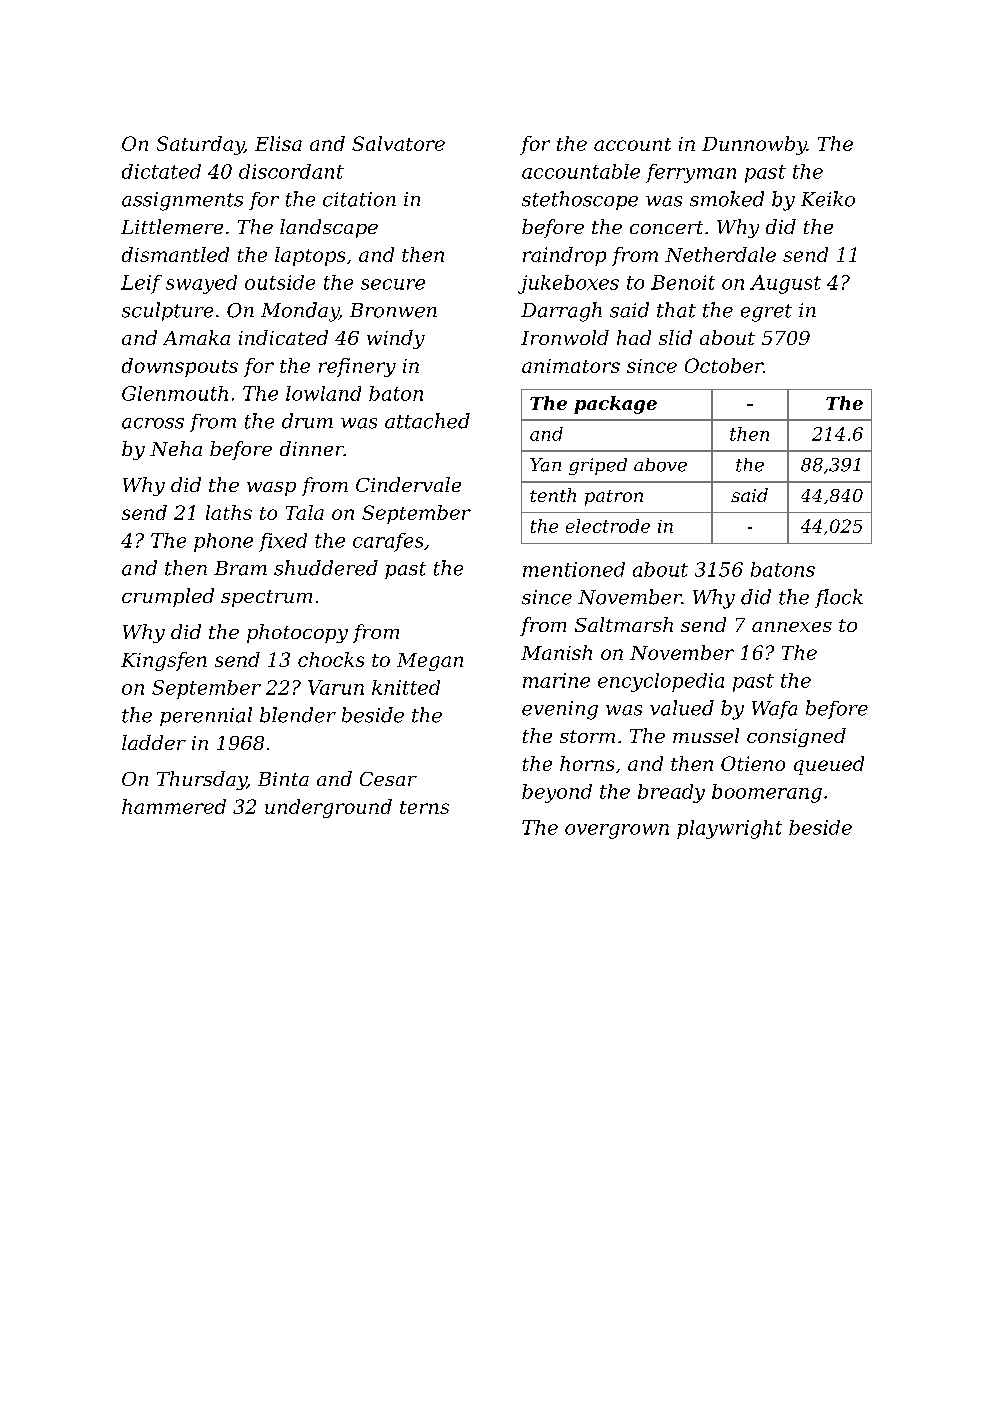 The width and height of the screenshot is (993, 1410). Describe the element at coordinates (388, 542) in the screenshot. I see `carafes` at that location.
